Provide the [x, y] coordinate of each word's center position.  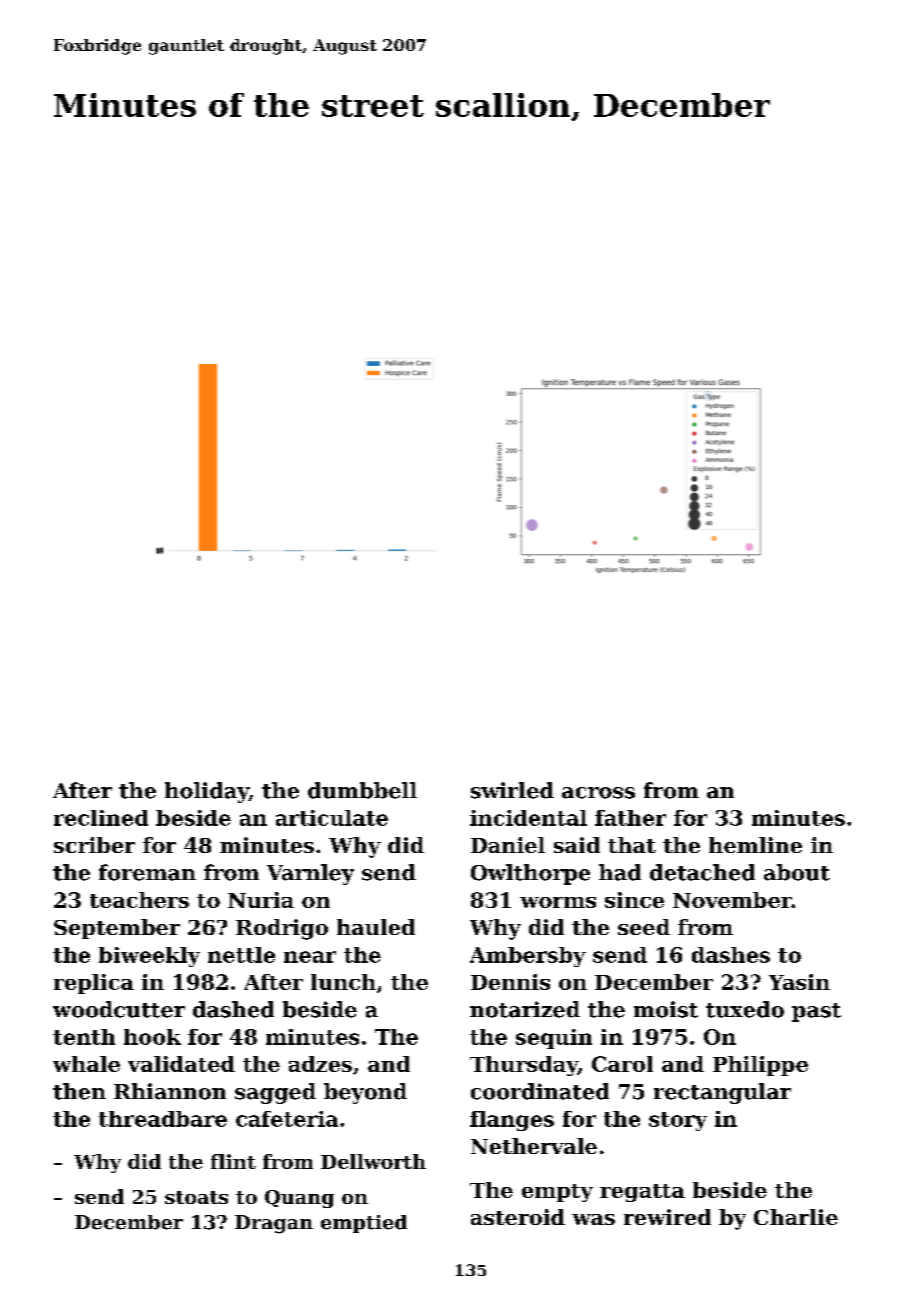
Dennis [510, 982]
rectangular [722, 1093]
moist [666, 1009]
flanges [512, 1121]
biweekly [149, 957]
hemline [755, 845]
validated [181, 1064]
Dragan [274, 1224]
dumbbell [362, 790]
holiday [207, 792]
